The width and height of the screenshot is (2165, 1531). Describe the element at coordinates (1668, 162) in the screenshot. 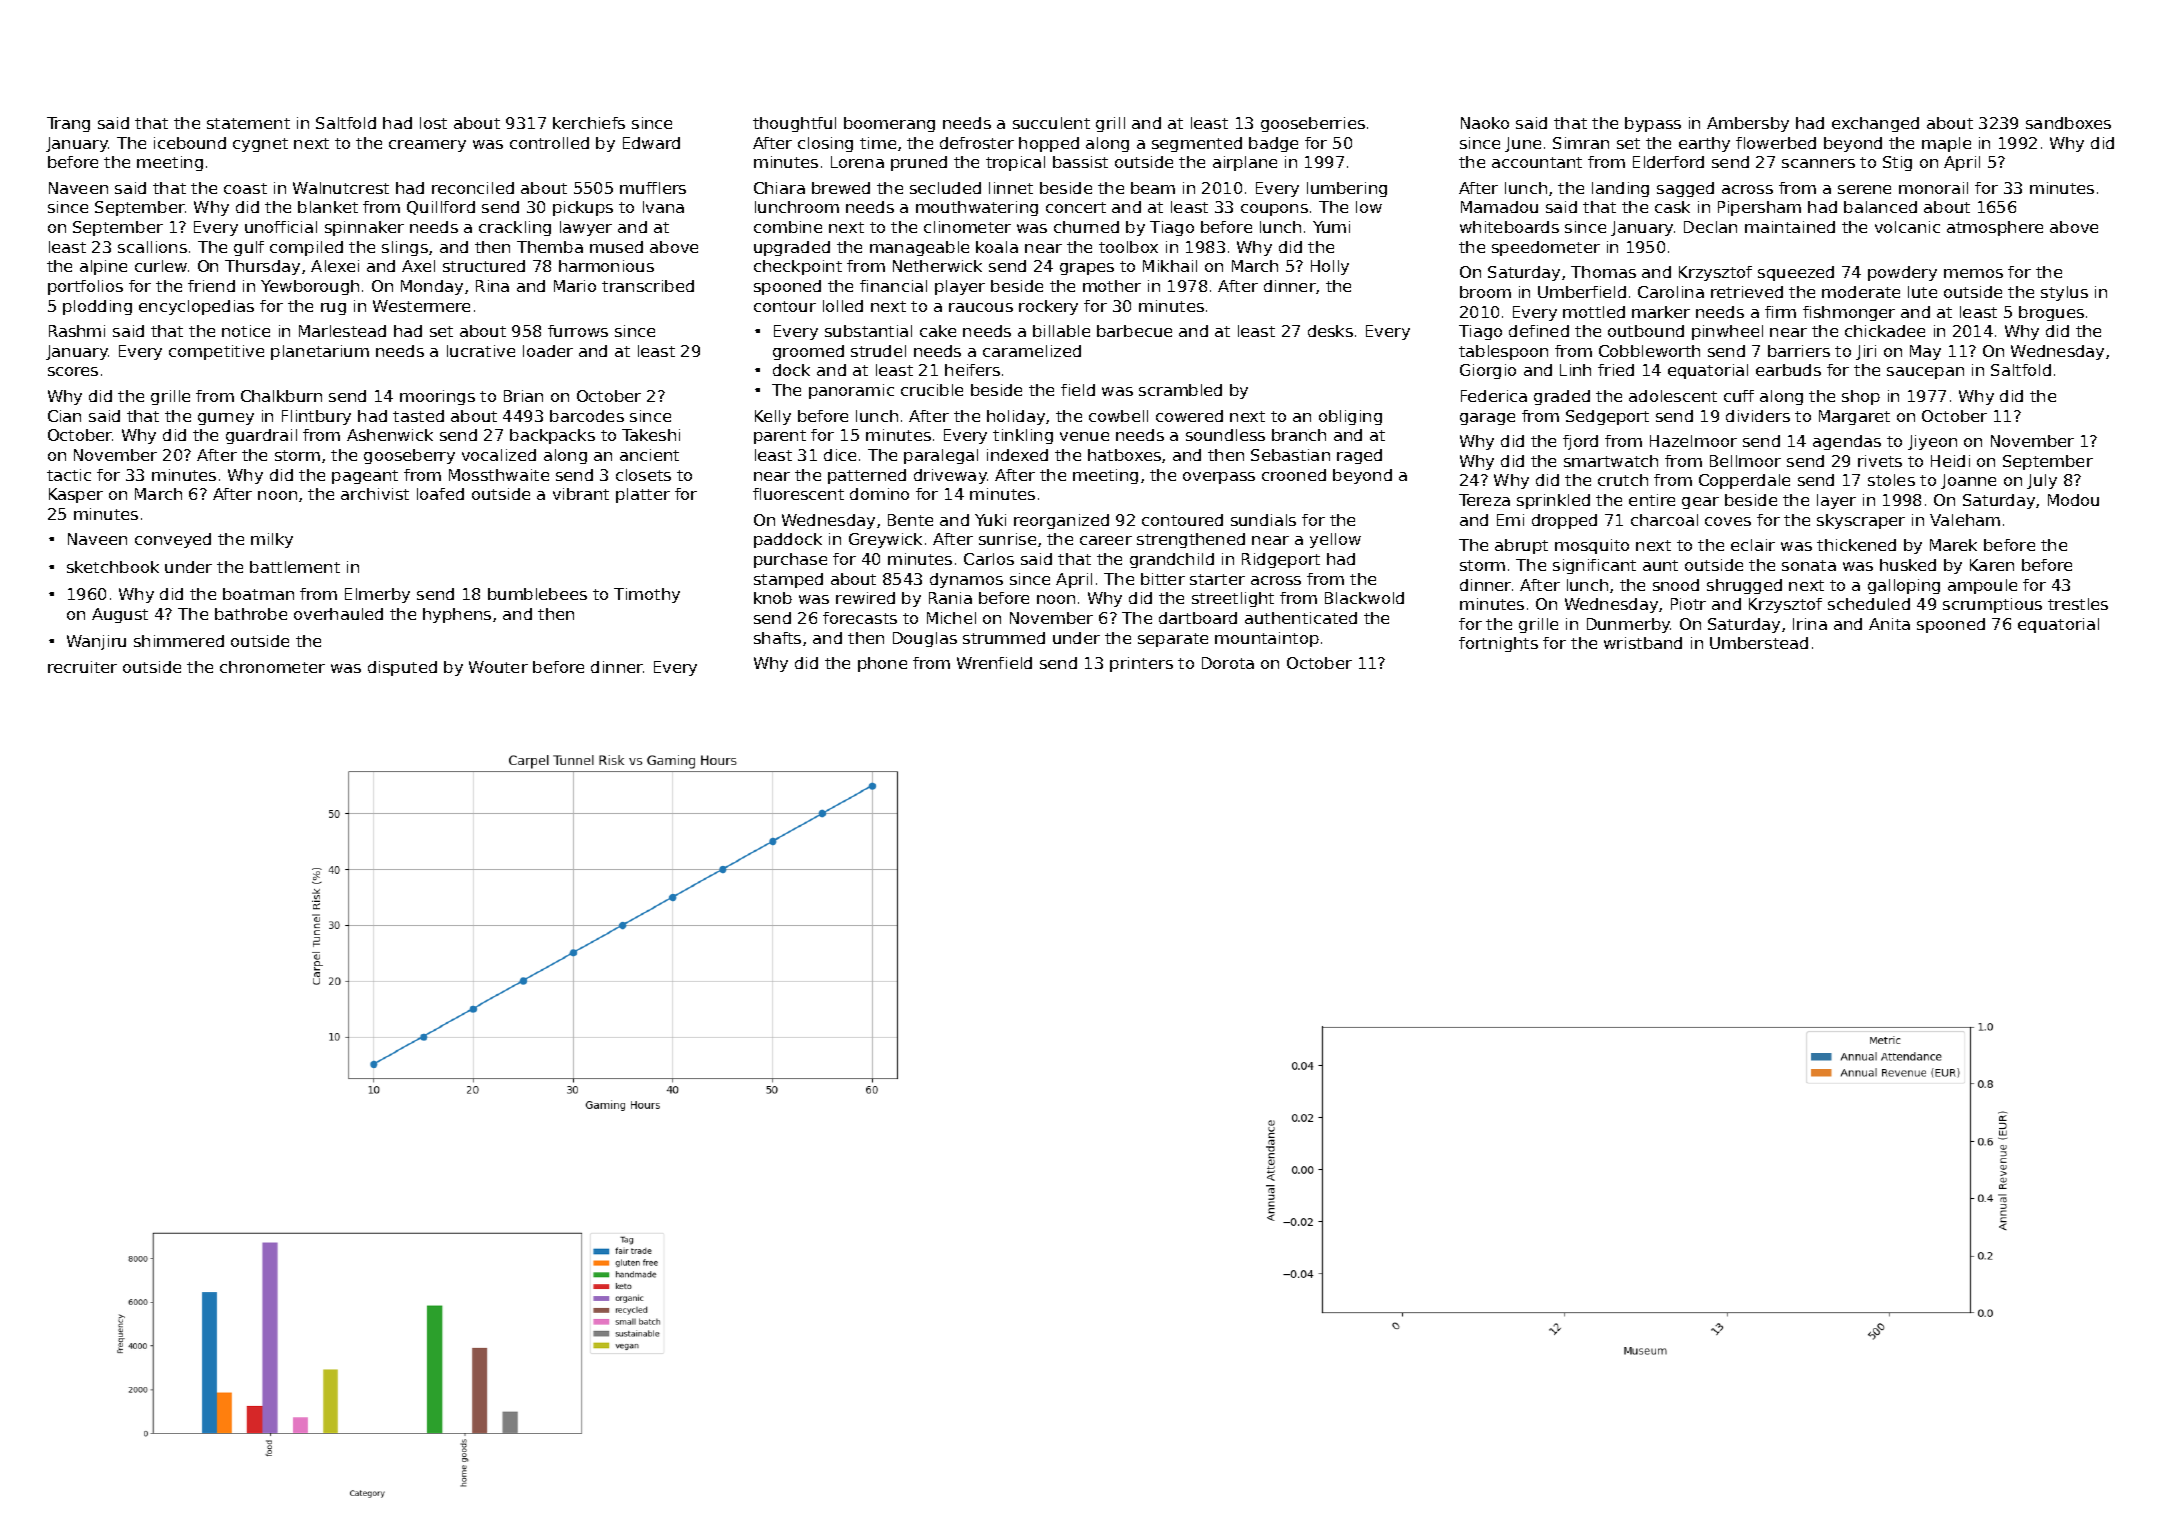

I see `Elderford` at that location.
